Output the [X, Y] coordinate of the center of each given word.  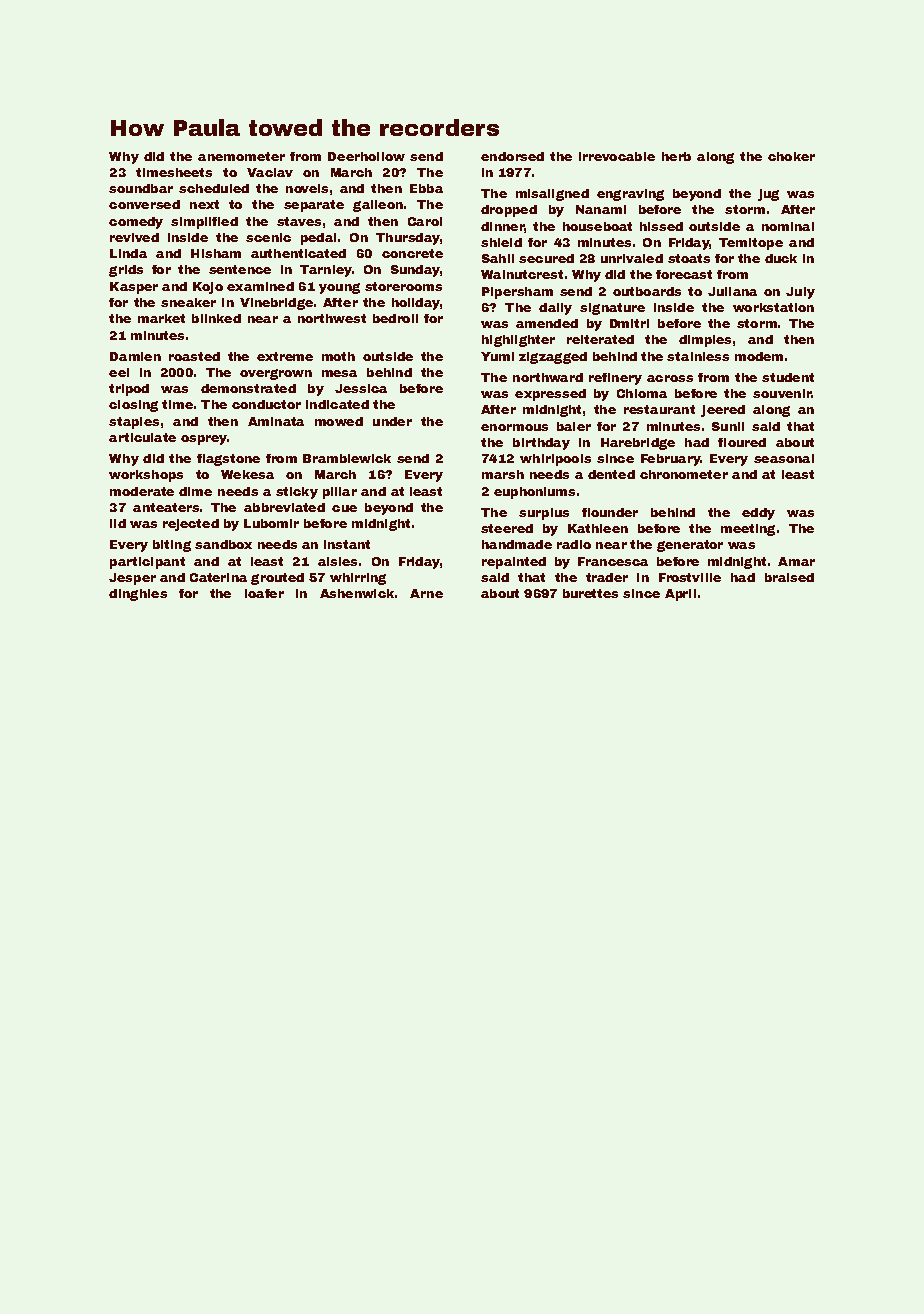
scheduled [214, 188]
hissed [661, 226]
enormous [514, 427]
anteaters [166, 507]
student [788, 377]
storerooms [403, 286]
